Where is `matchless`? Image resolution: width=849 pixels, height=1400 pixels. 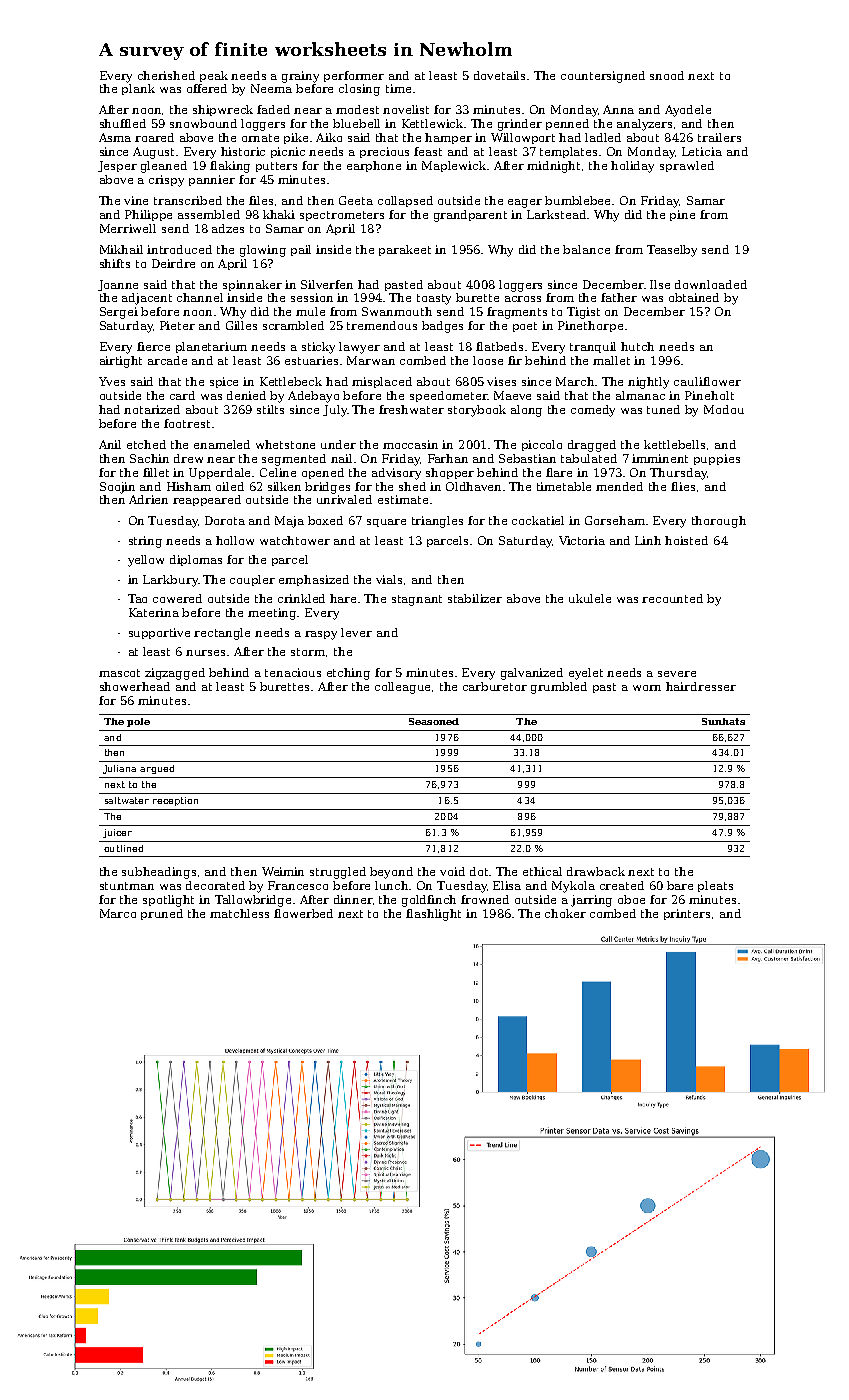 matchless is located at coordinates (239, 913).
